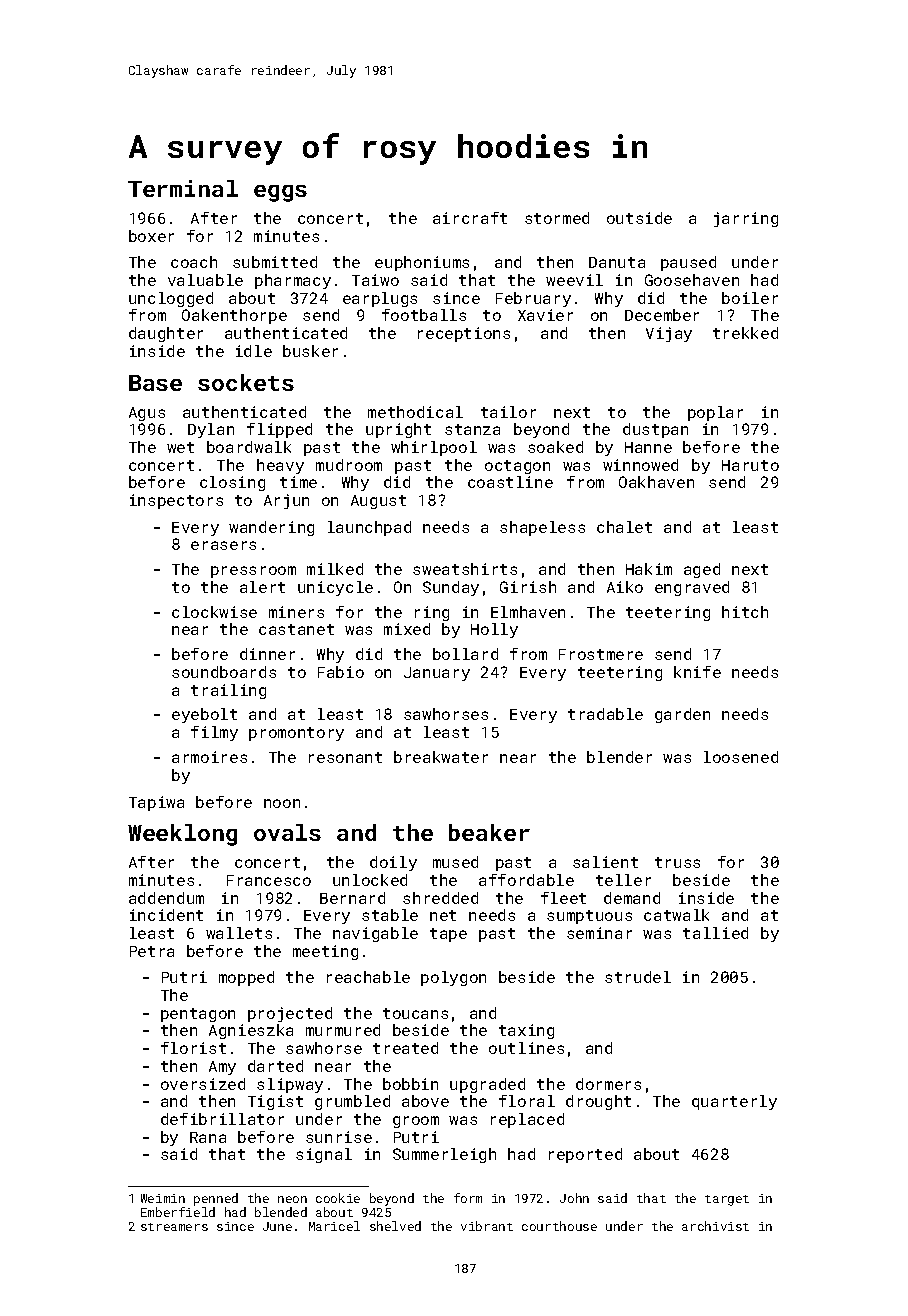 This page has height=1316, width=908. I want to click on loosened, so click(741, 757).
